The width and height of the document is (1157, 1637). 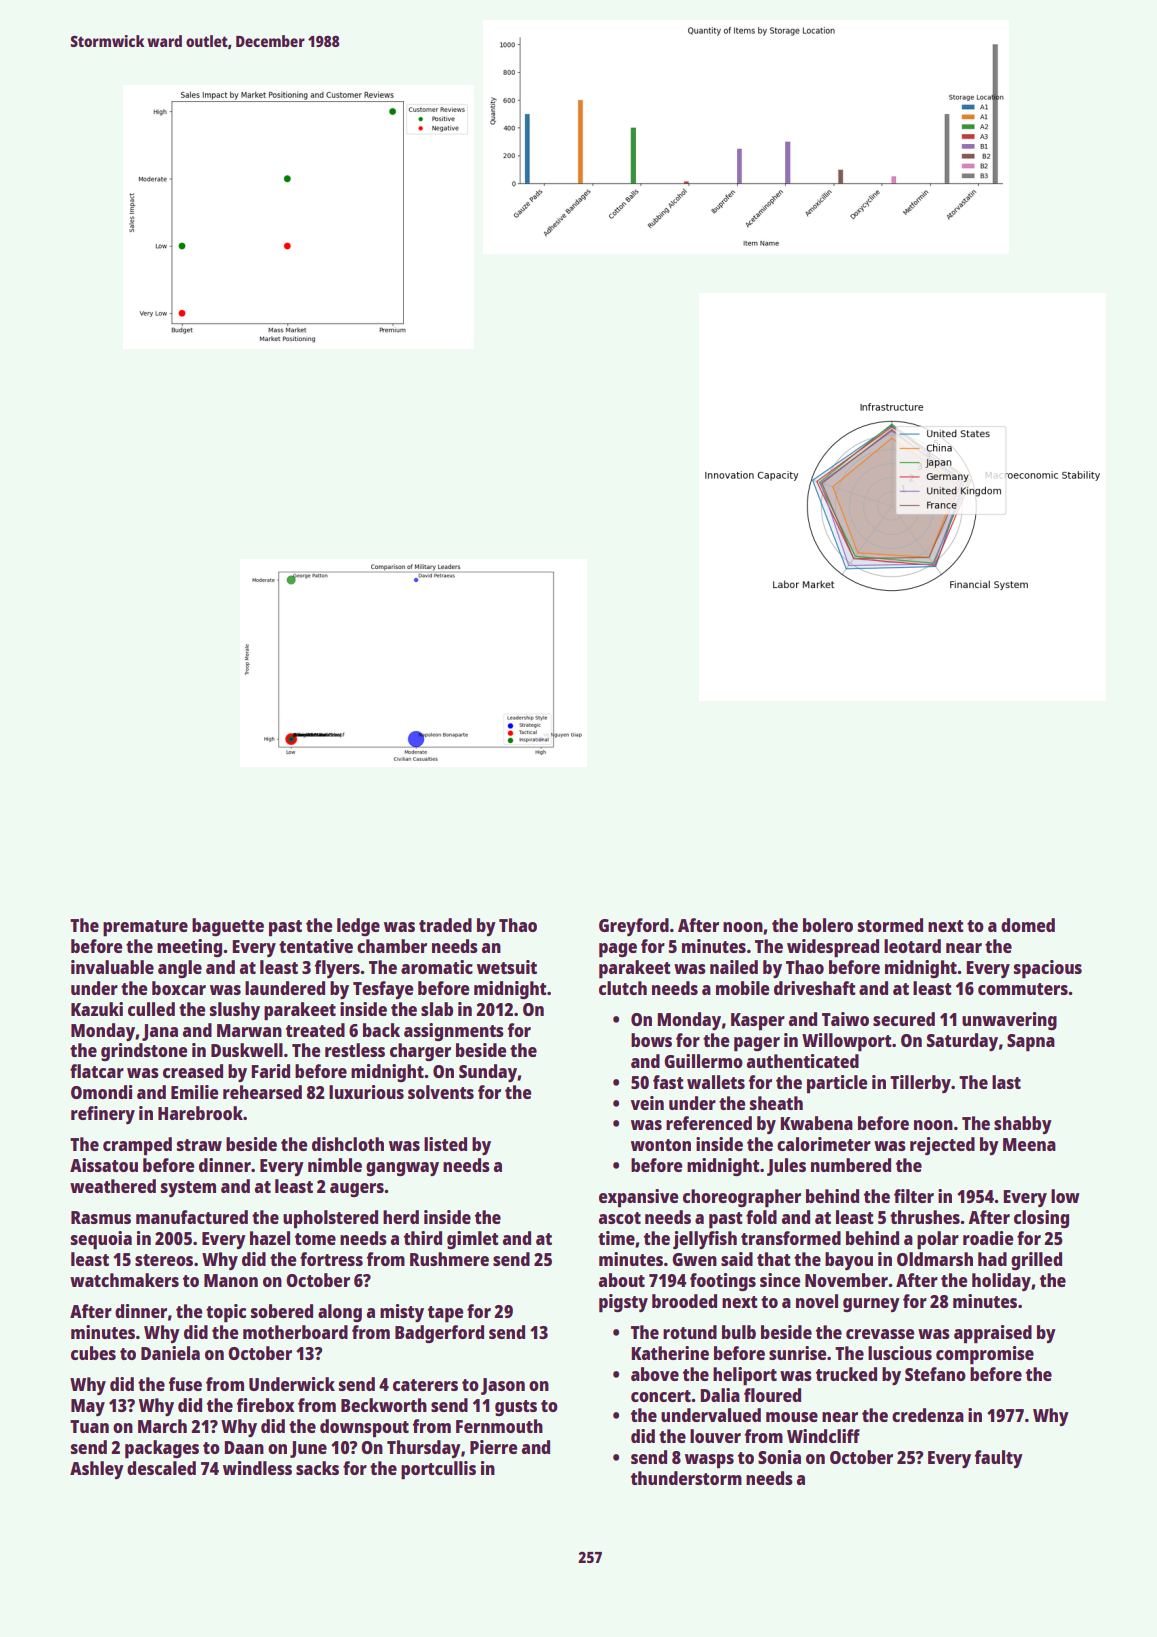 What do you see at coordinates (179, 988) in the document?
I see `boxcar` at bounding box center [179, 988].
